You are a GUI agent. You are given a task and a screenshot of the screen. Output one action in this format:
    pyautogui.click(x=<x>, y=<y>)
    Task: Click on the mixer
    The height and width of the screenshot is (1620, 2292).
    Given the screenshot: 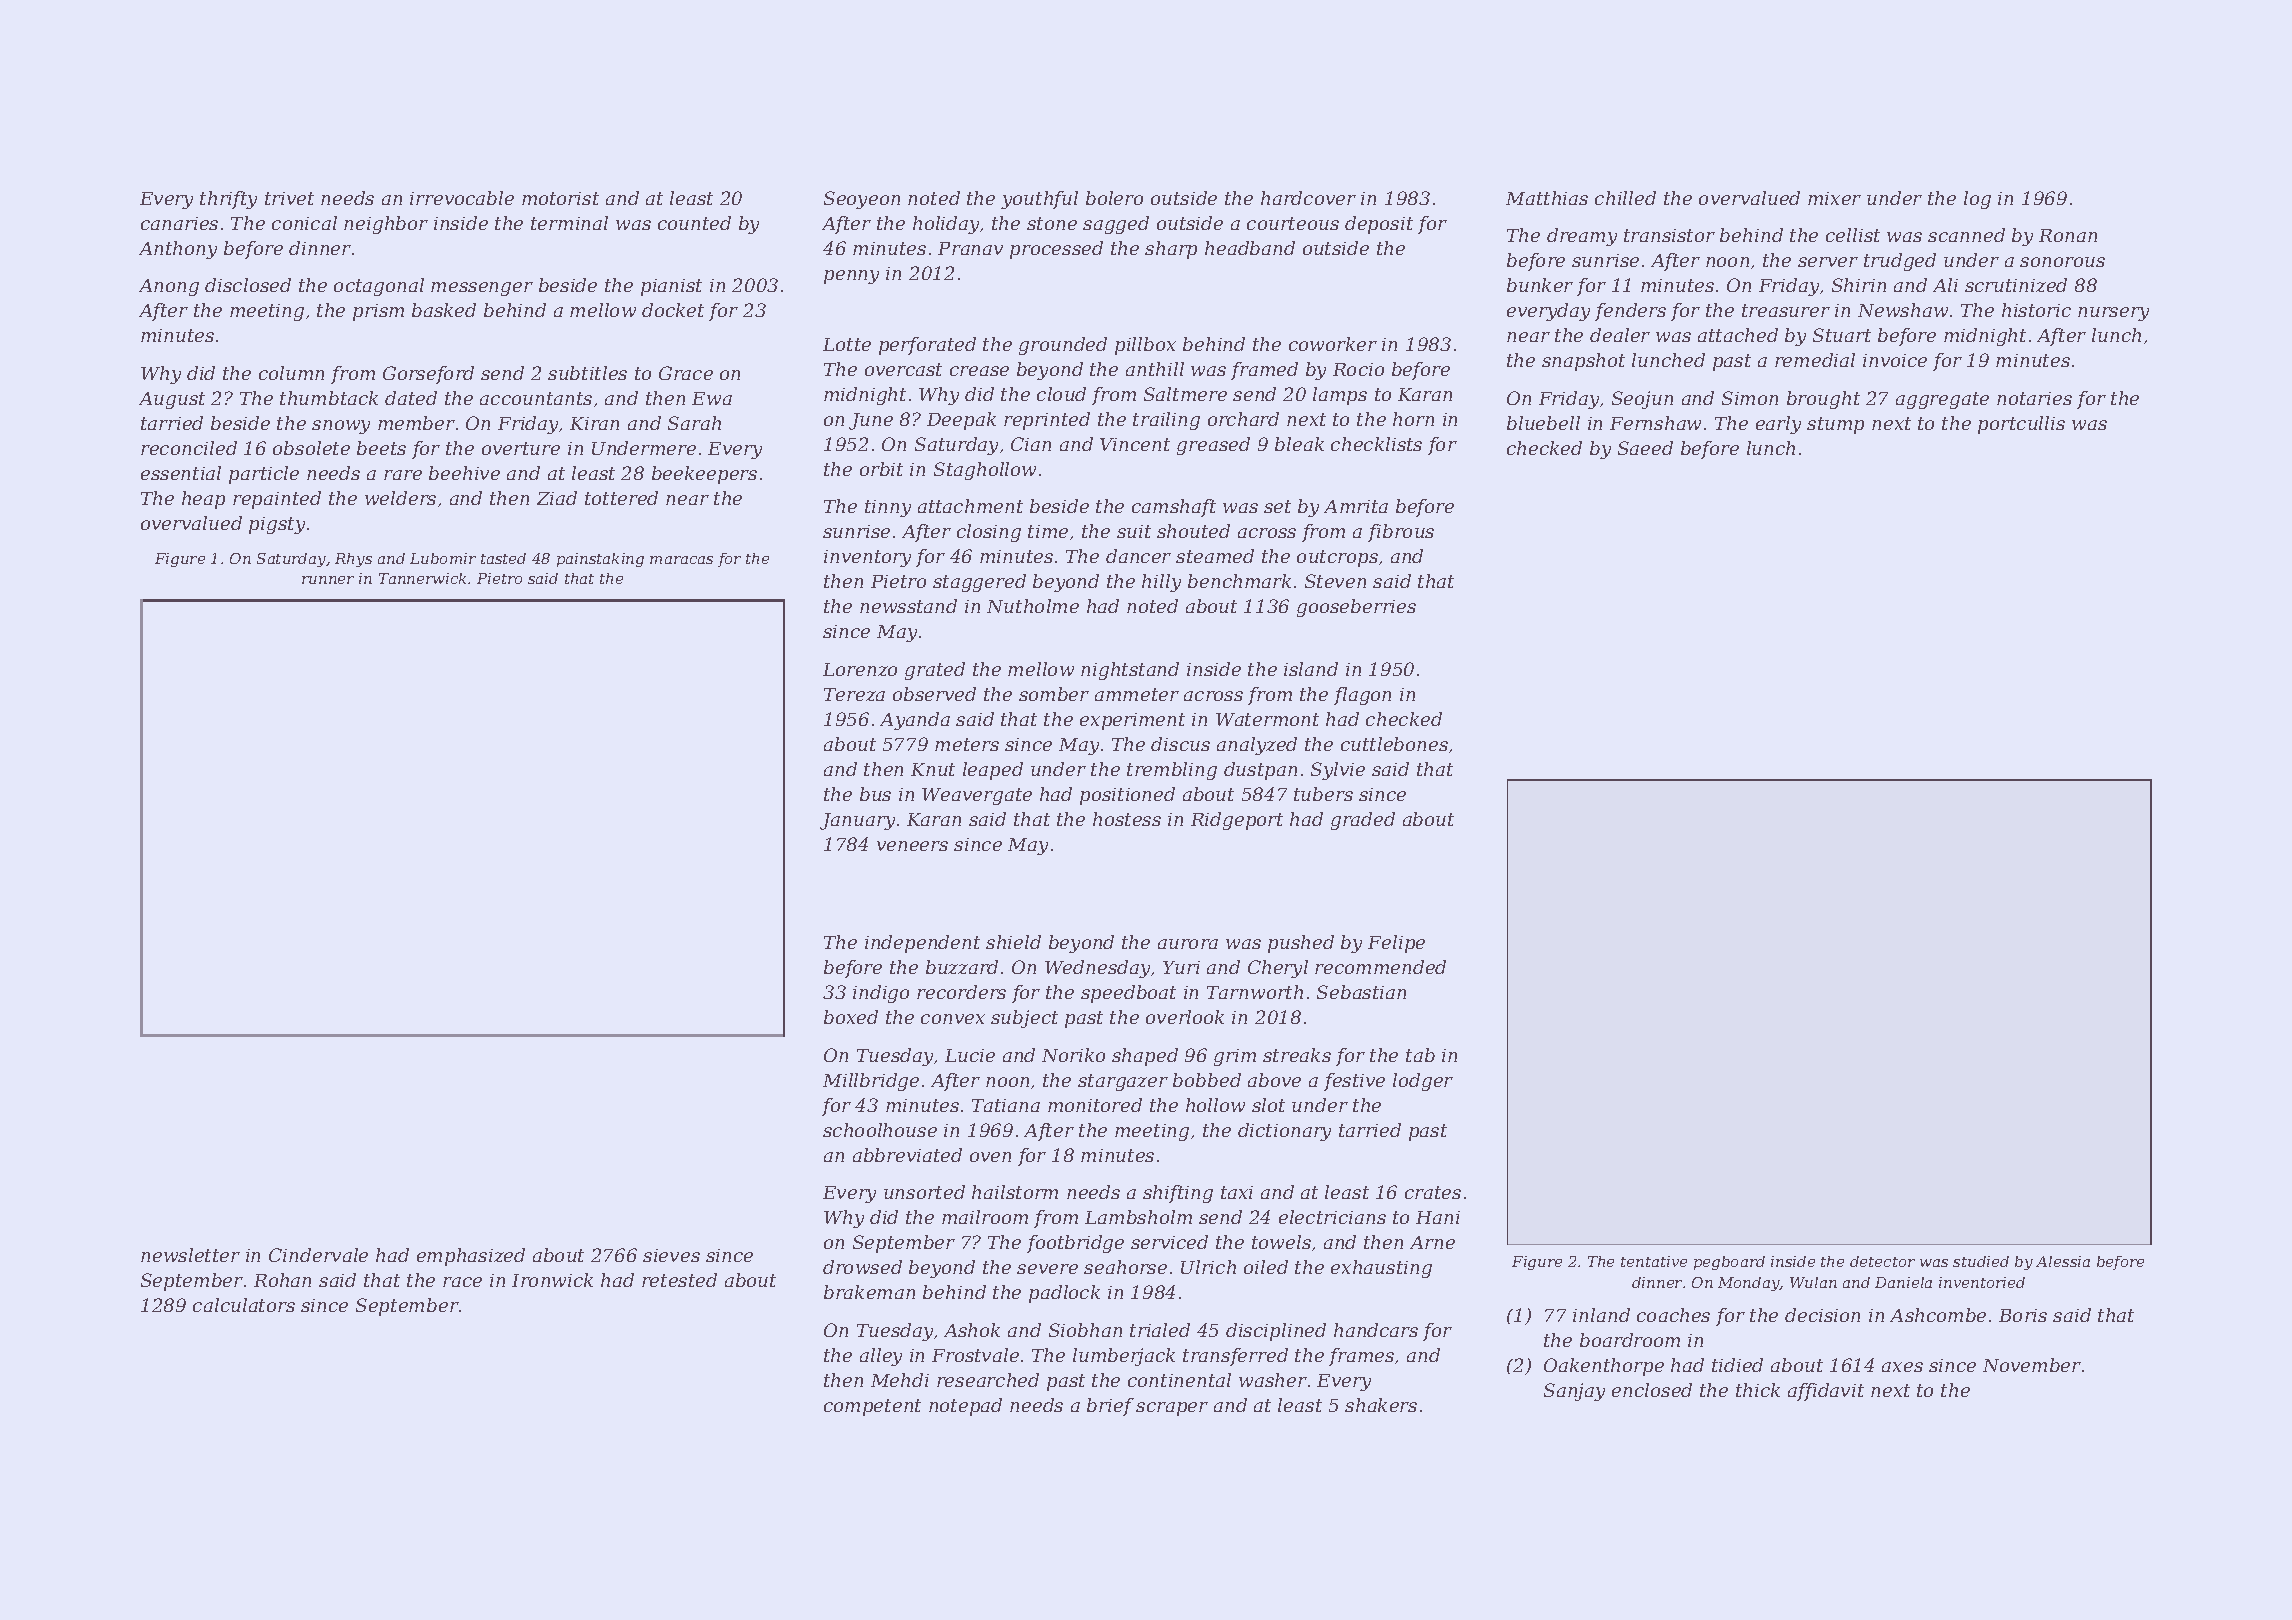 What is the action you would take?
    pyautogui.click(x=1834, y=198)
